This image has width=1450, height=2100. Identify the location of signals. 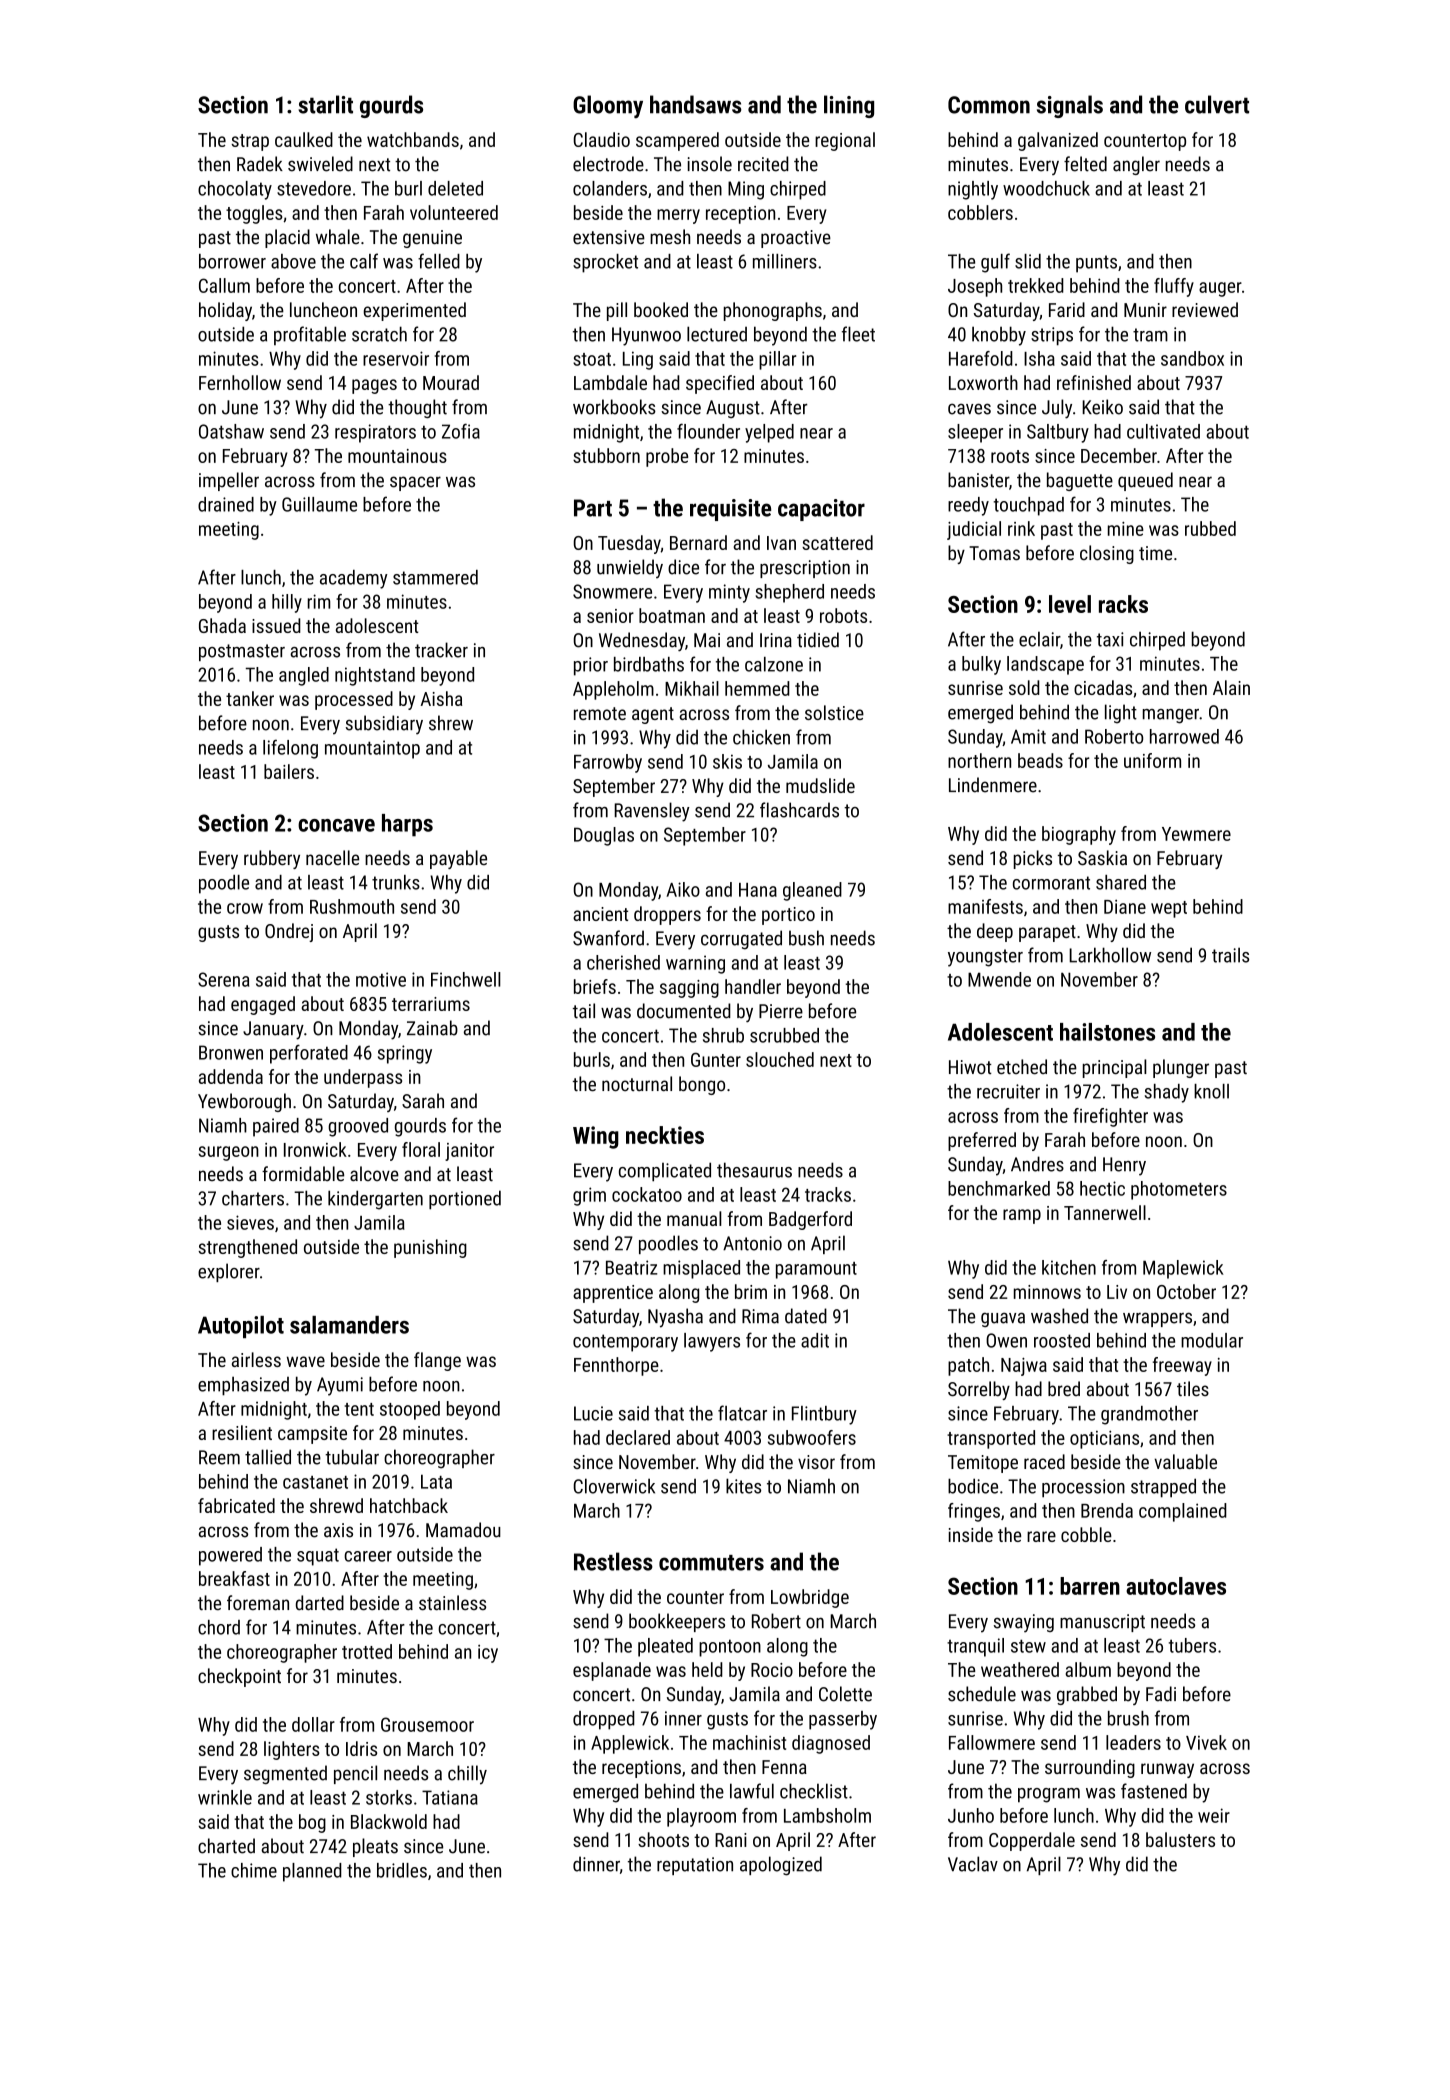
(1070, 106).
